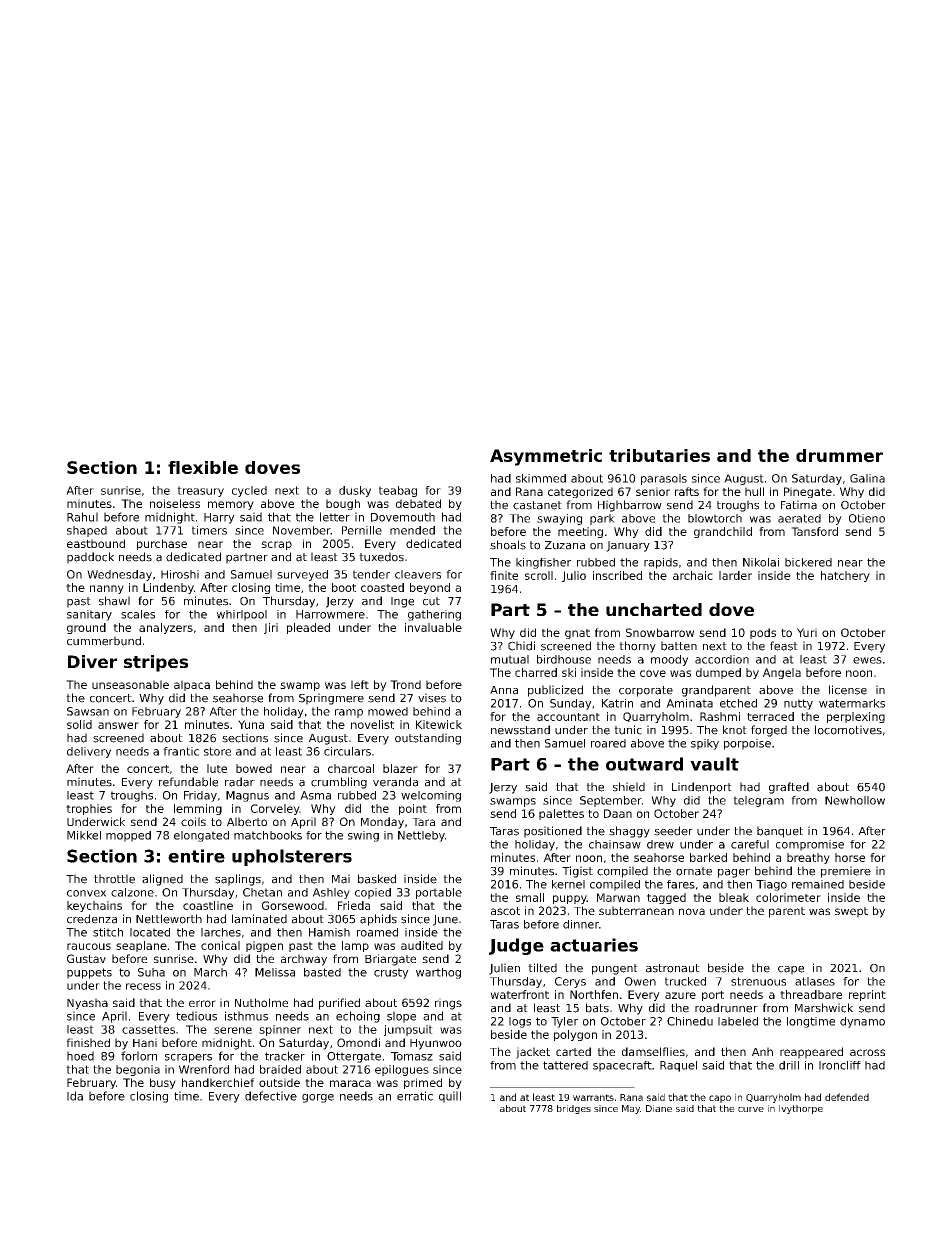 This page has width=952, height=1233. What do you see at coordinates (360, 684) in the page?
I see `left` at bounding box center [360, 684].
